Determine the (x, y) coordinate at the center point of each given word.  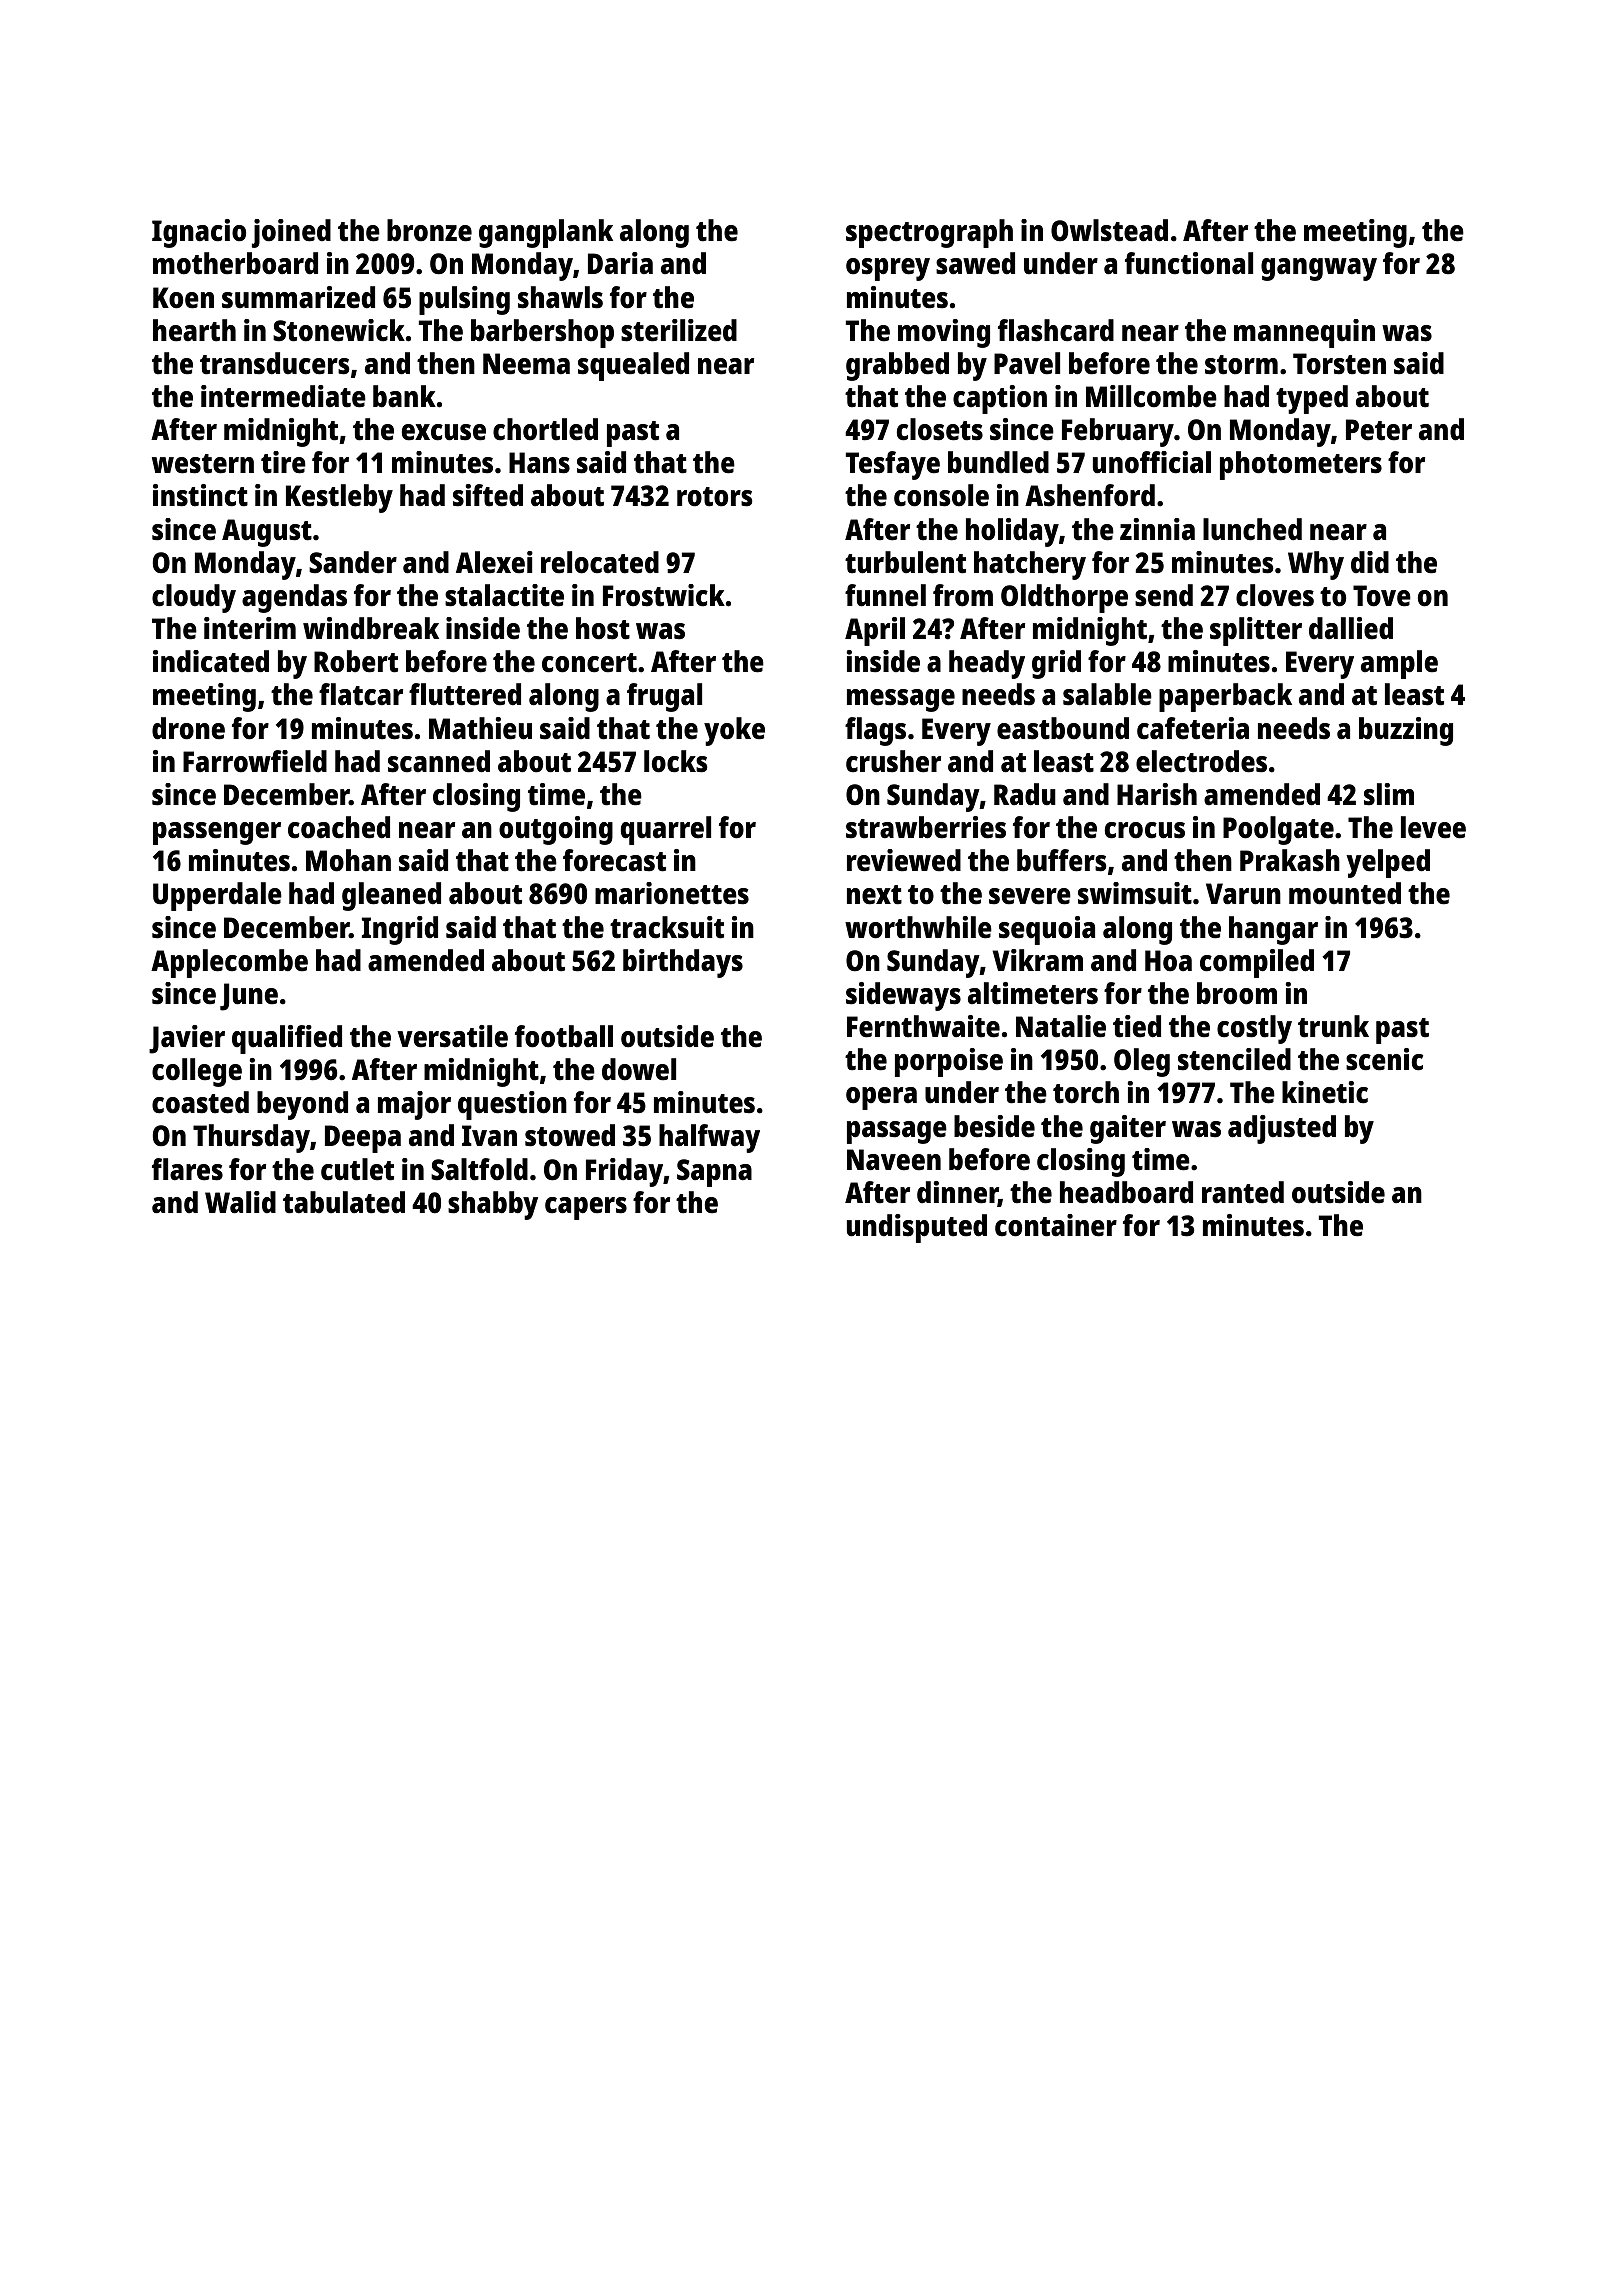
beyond (302, 1105)
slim (1389, 794)
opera (881, 1098)
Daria (620, 263)
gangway (1319, 269)
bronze (429, 230)
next (874, 895)
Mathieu (480, 728)
